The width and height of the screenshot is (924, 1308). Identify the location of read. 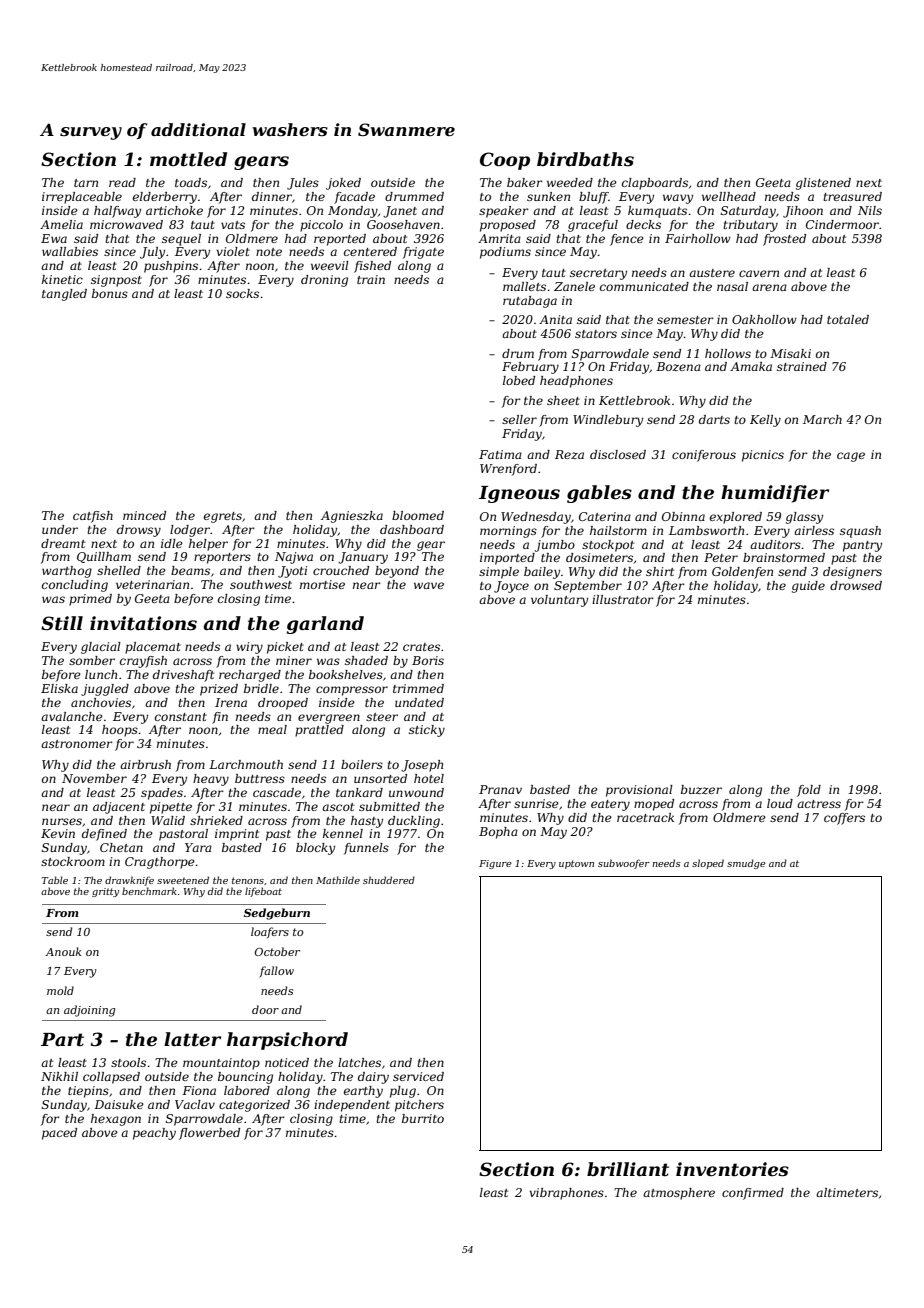
(122, 182).
